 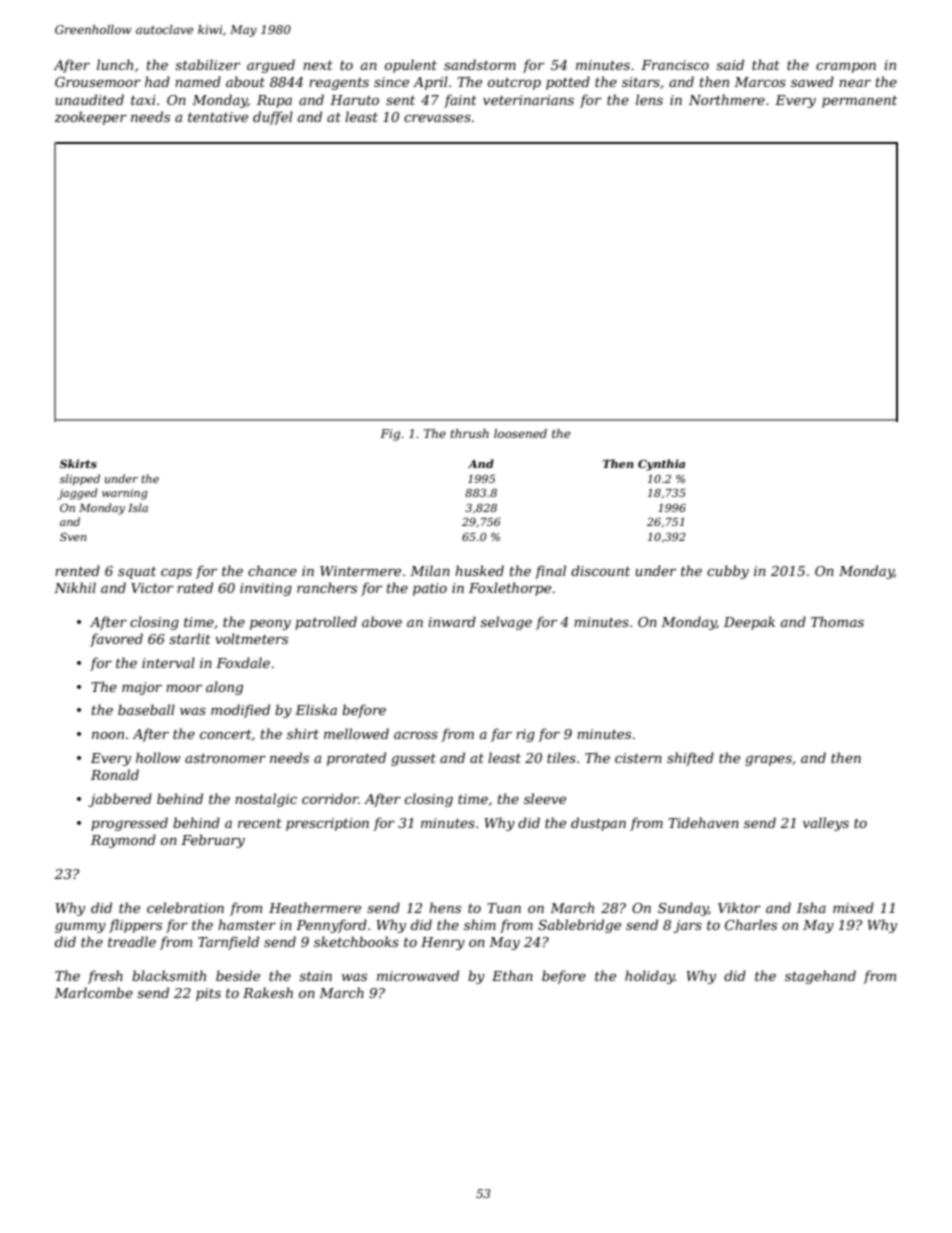 What do you see at coordinates (811, 907) in the document?
I see `Isha` at bounding box center [811, 907].
